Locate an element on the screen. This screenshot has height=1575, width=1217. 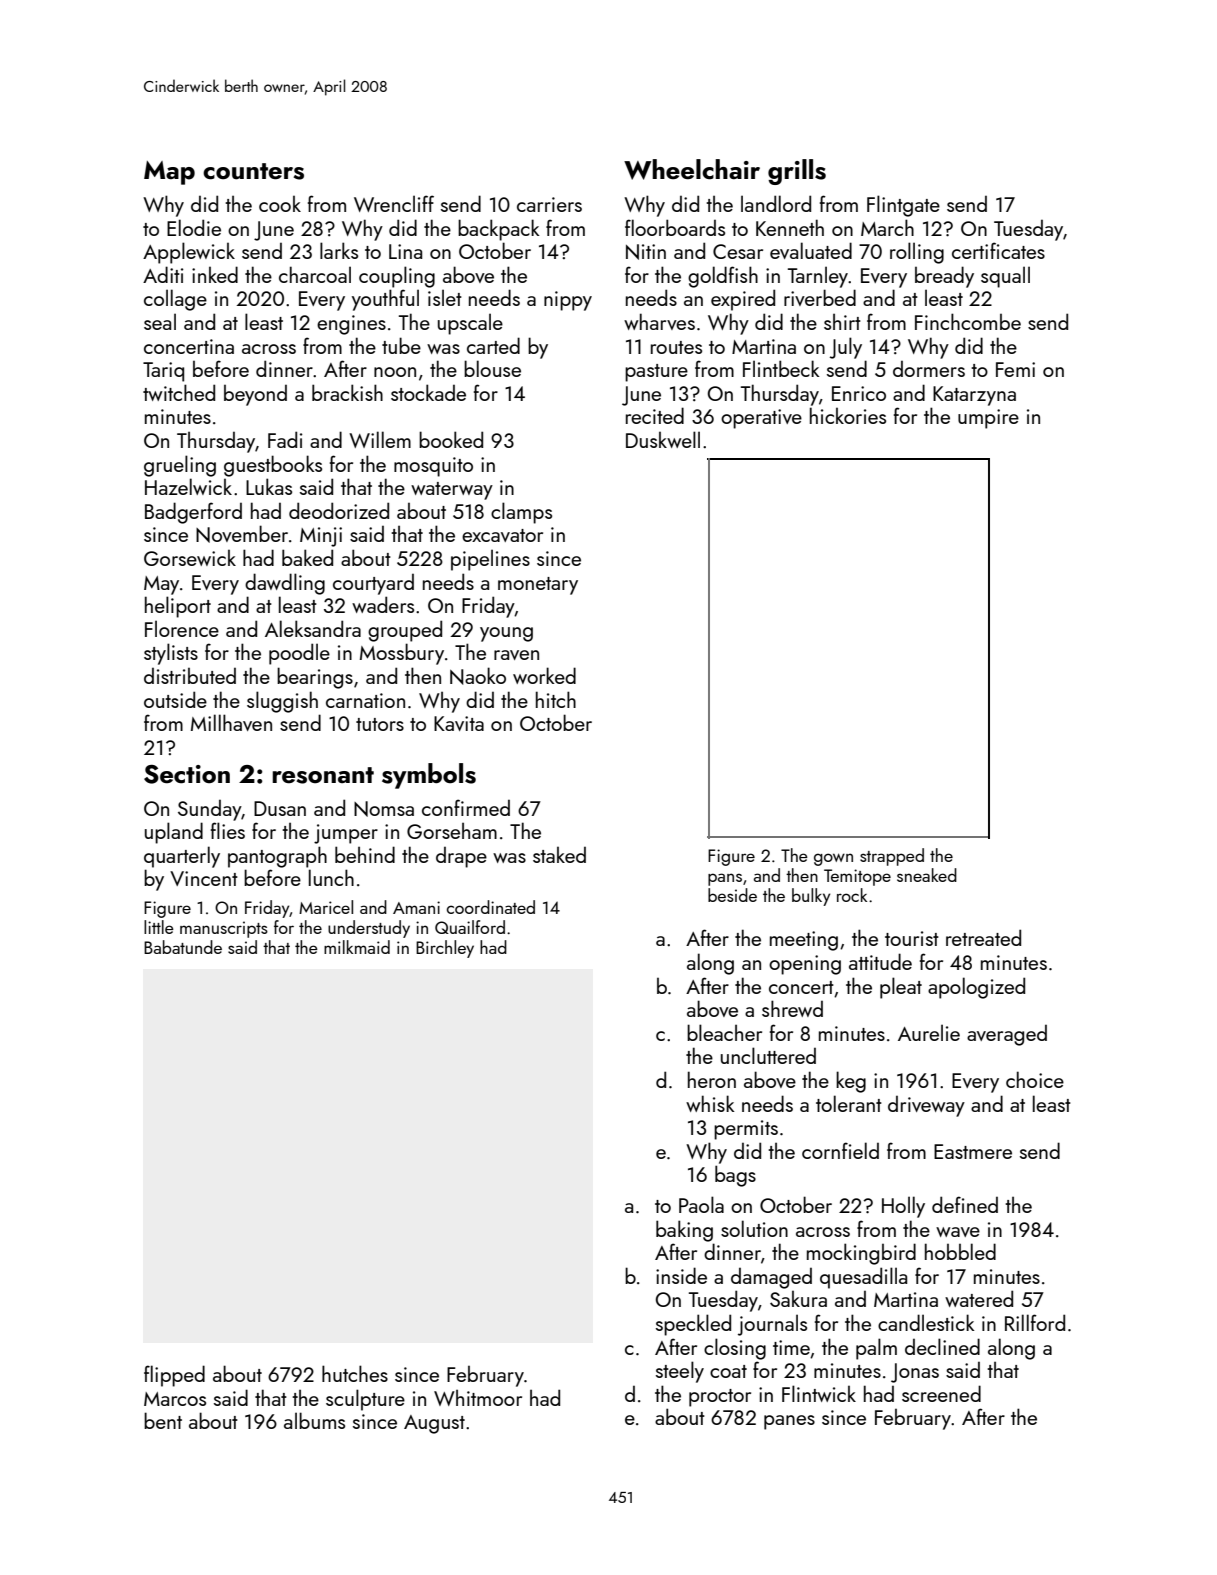
whisk is located at coordinates (710, 1103).
